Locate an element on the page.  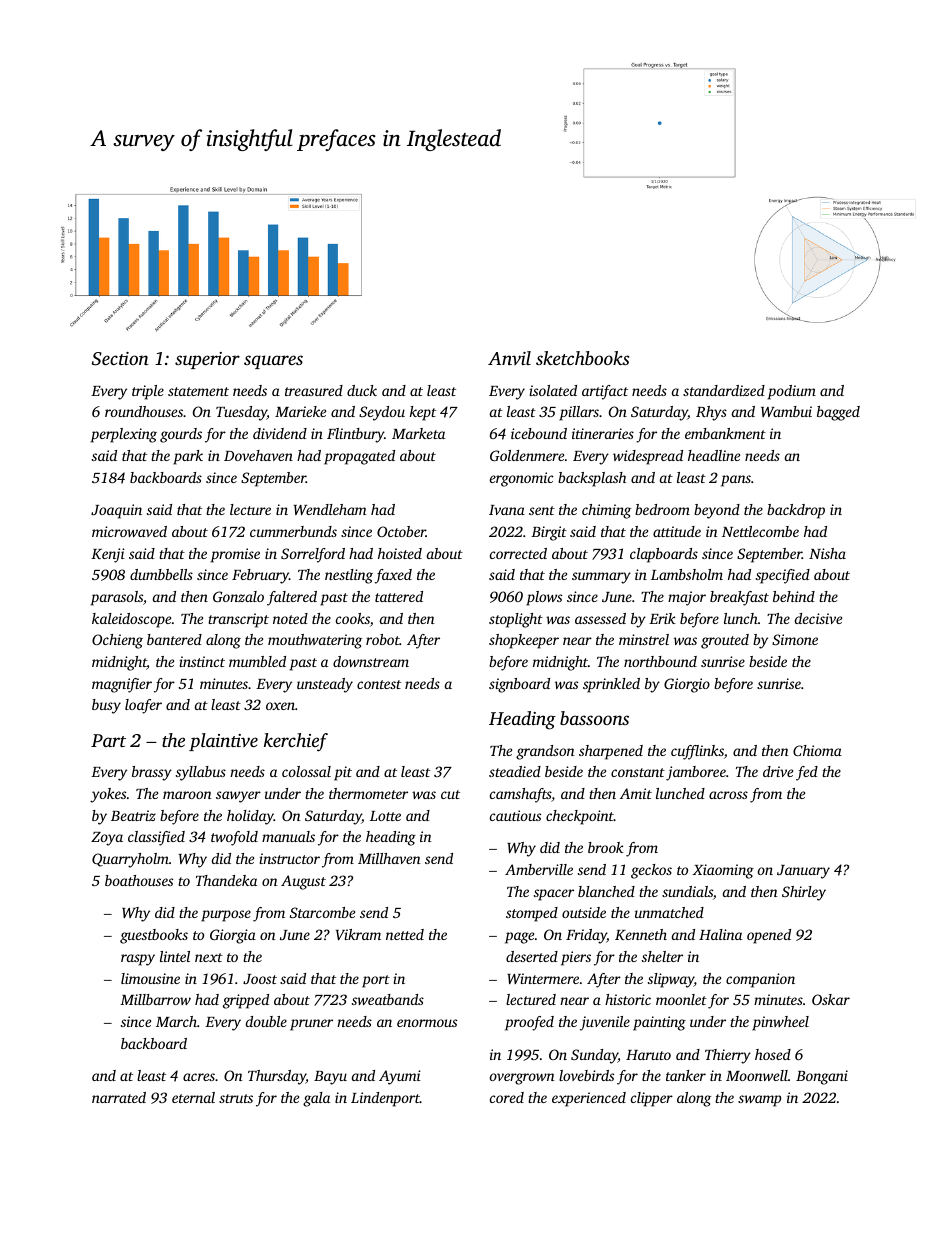
cautious is located at coordinates (515, 815).
